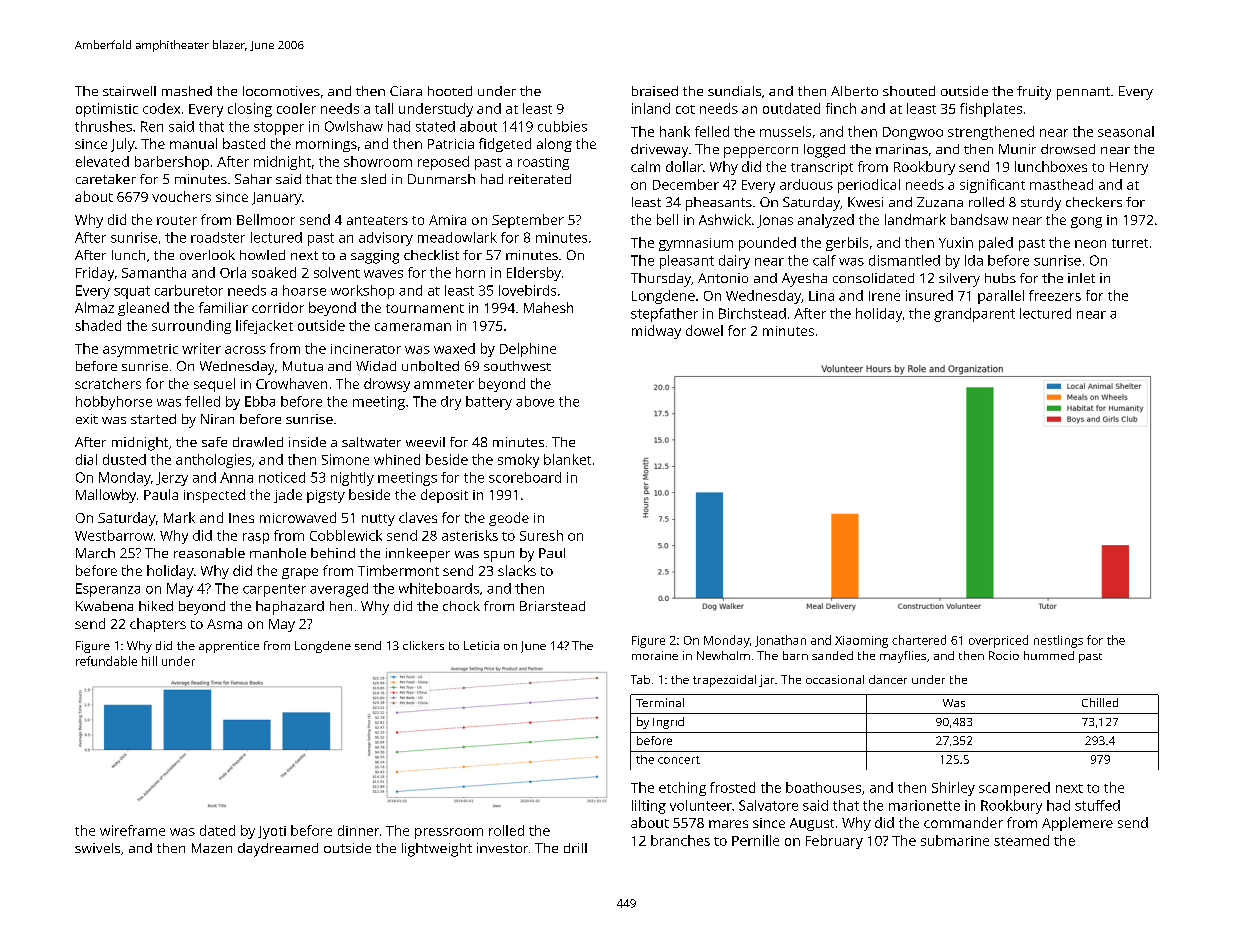 This page has height=952, width=1233. Describe the element at coordinates (552, 606) in the page. I see `Briarstead` at that location.
